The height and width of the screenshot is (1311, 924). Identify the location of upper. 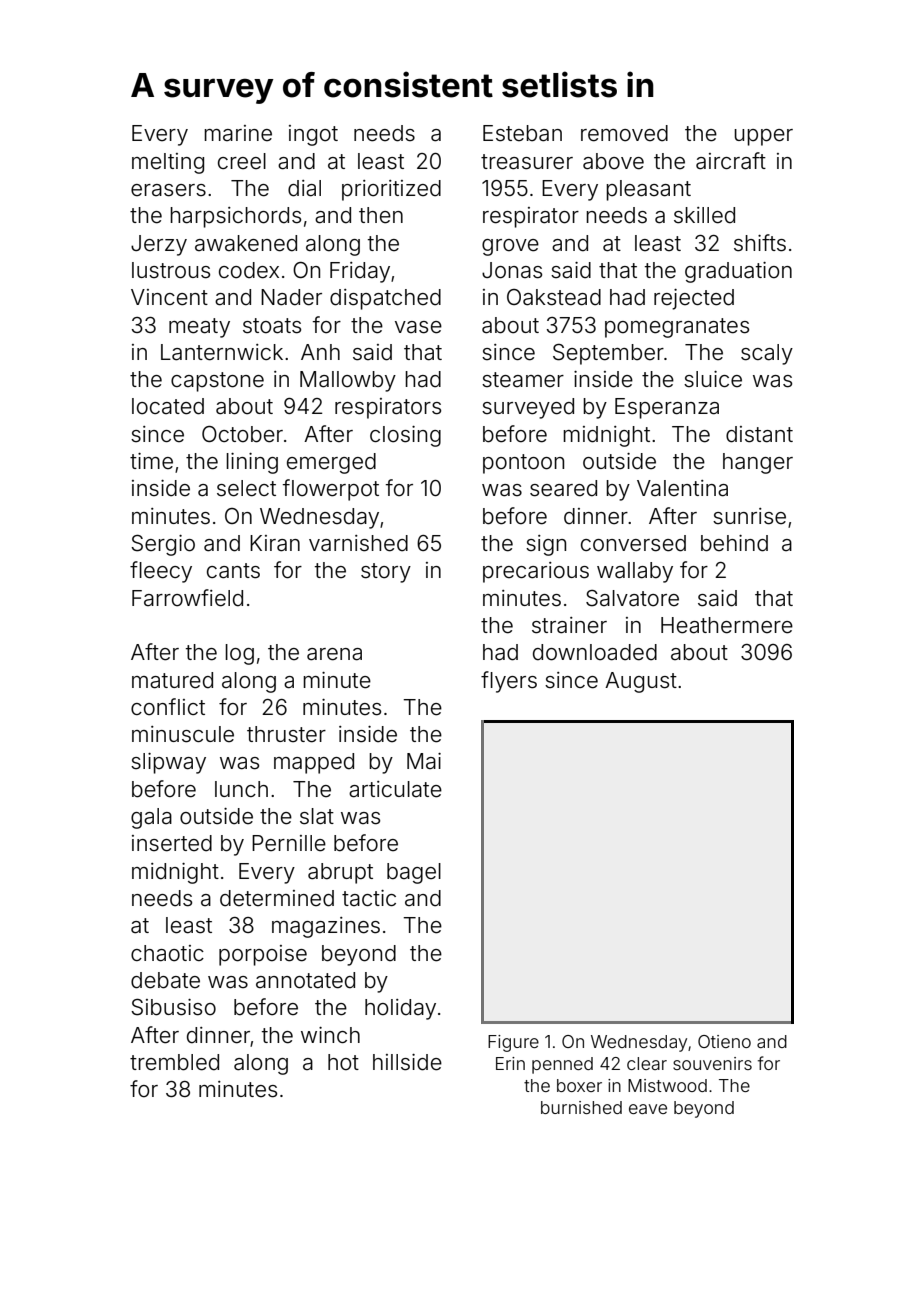
(763, 137).
